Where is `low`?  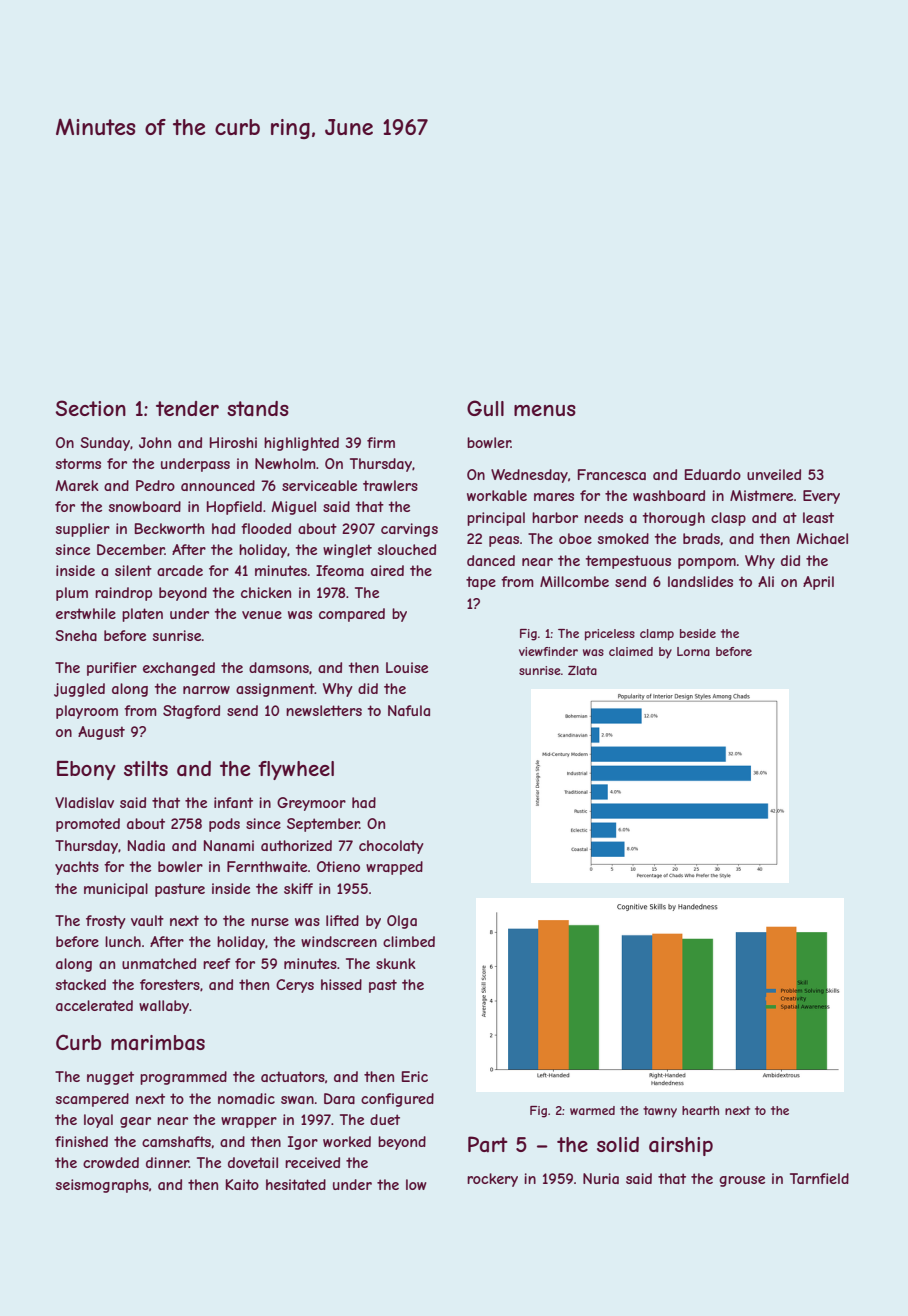
low is located at coordinates (416, 1184).
